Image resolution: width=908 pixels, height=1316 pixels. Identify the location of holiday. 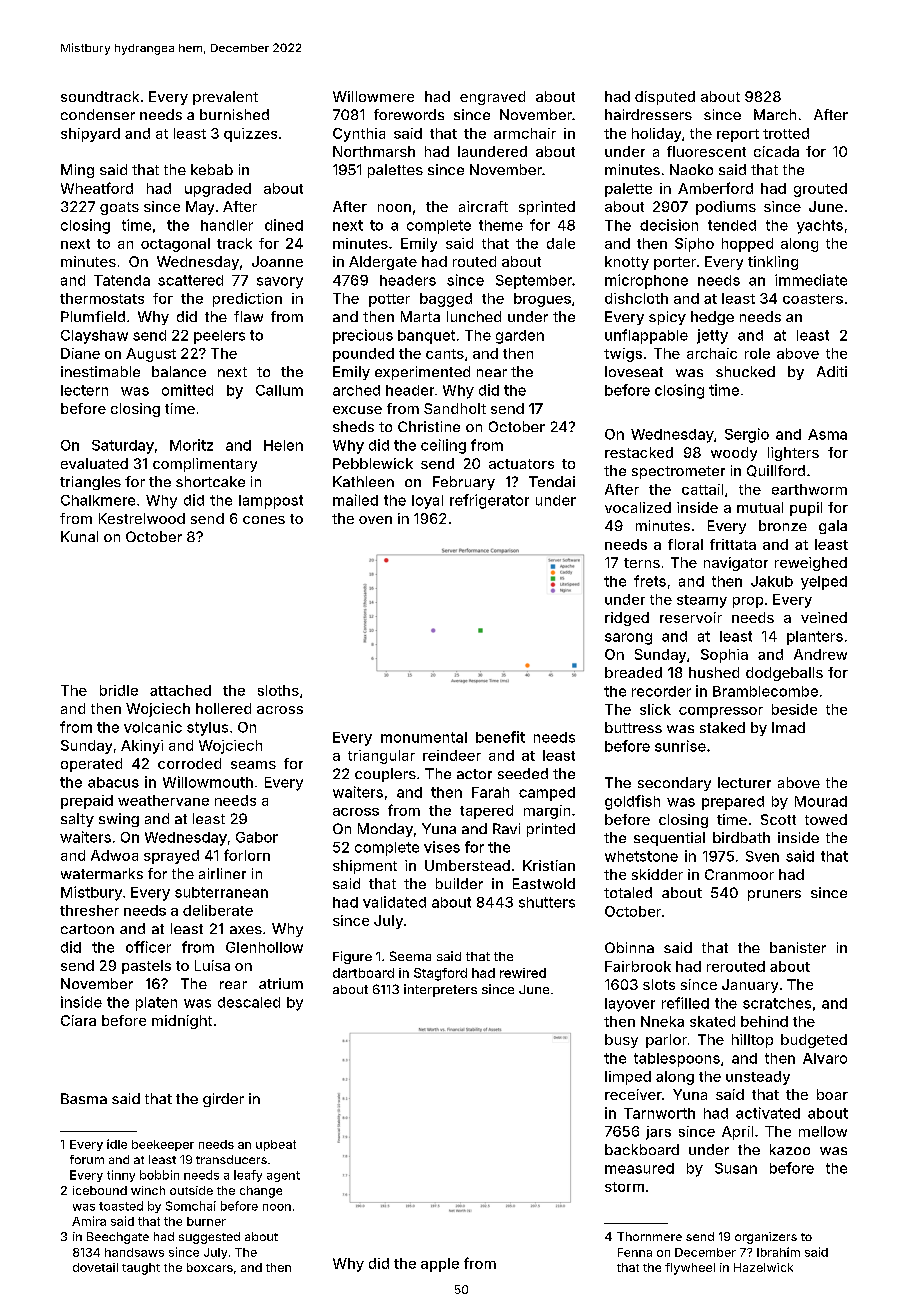
(656, 135).
